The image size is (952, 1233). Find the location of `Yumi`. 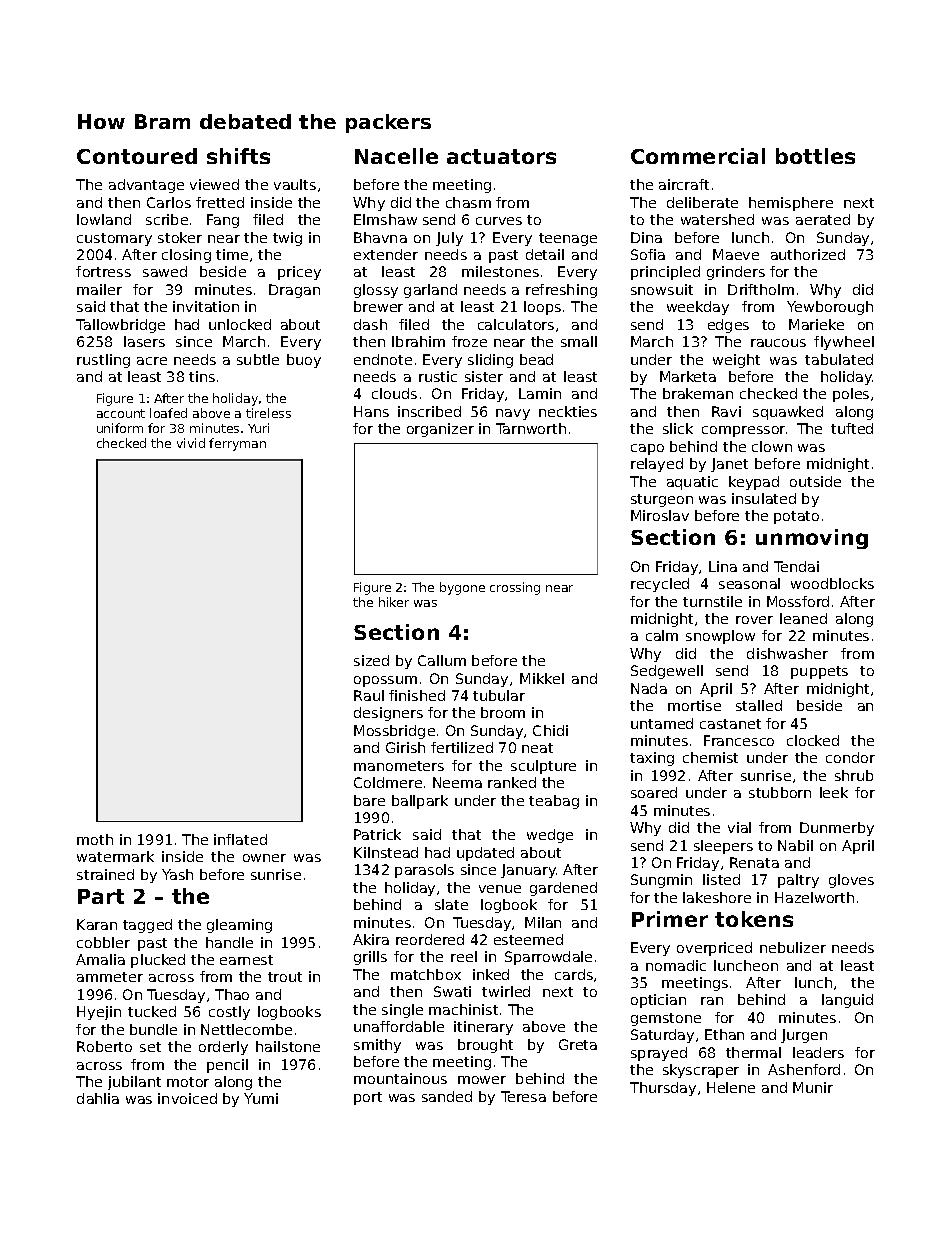

Yumi is located at coordinates (261, 1098).
